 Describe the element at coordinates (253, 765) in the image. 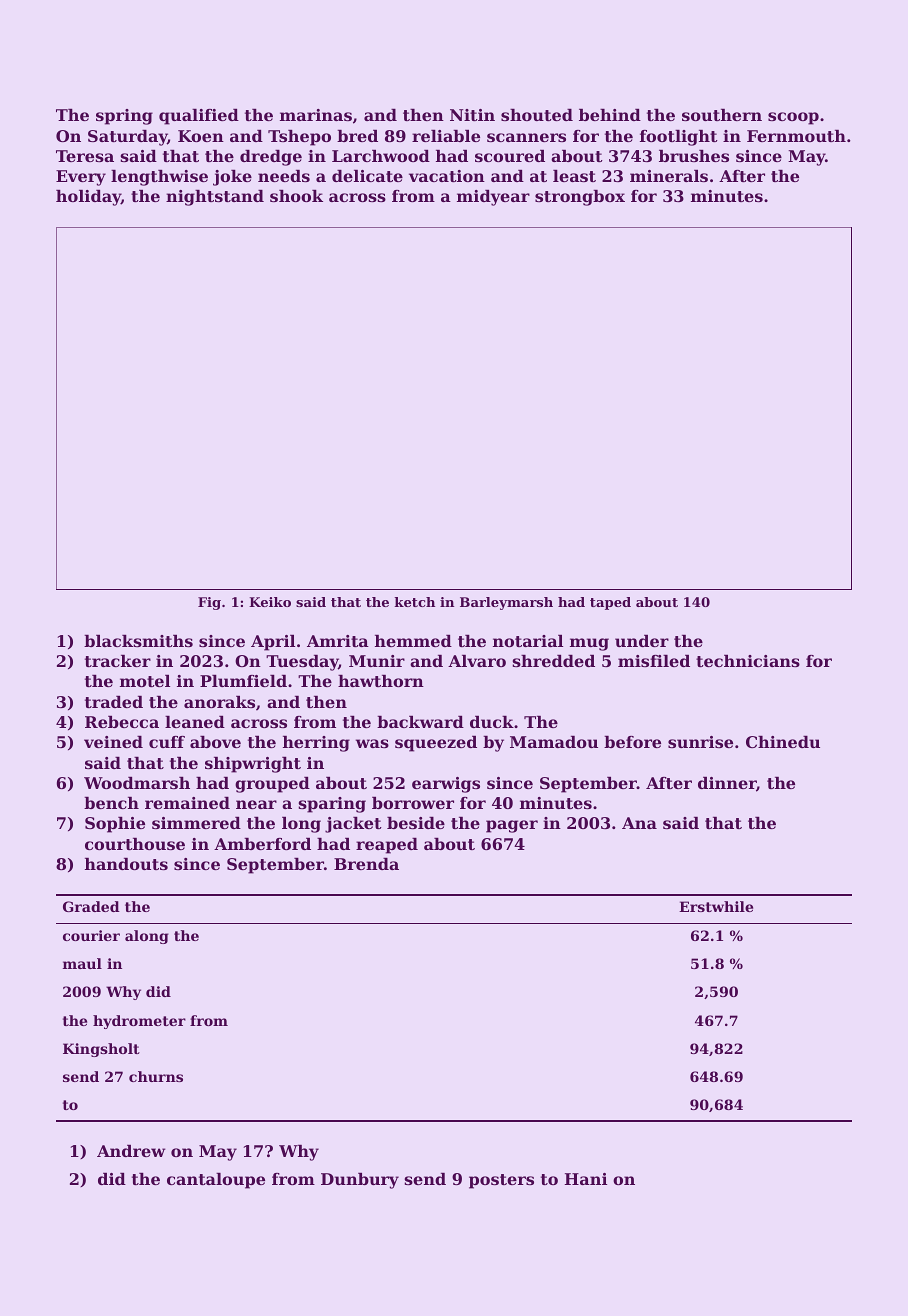

I see `shipwright` at that location.
